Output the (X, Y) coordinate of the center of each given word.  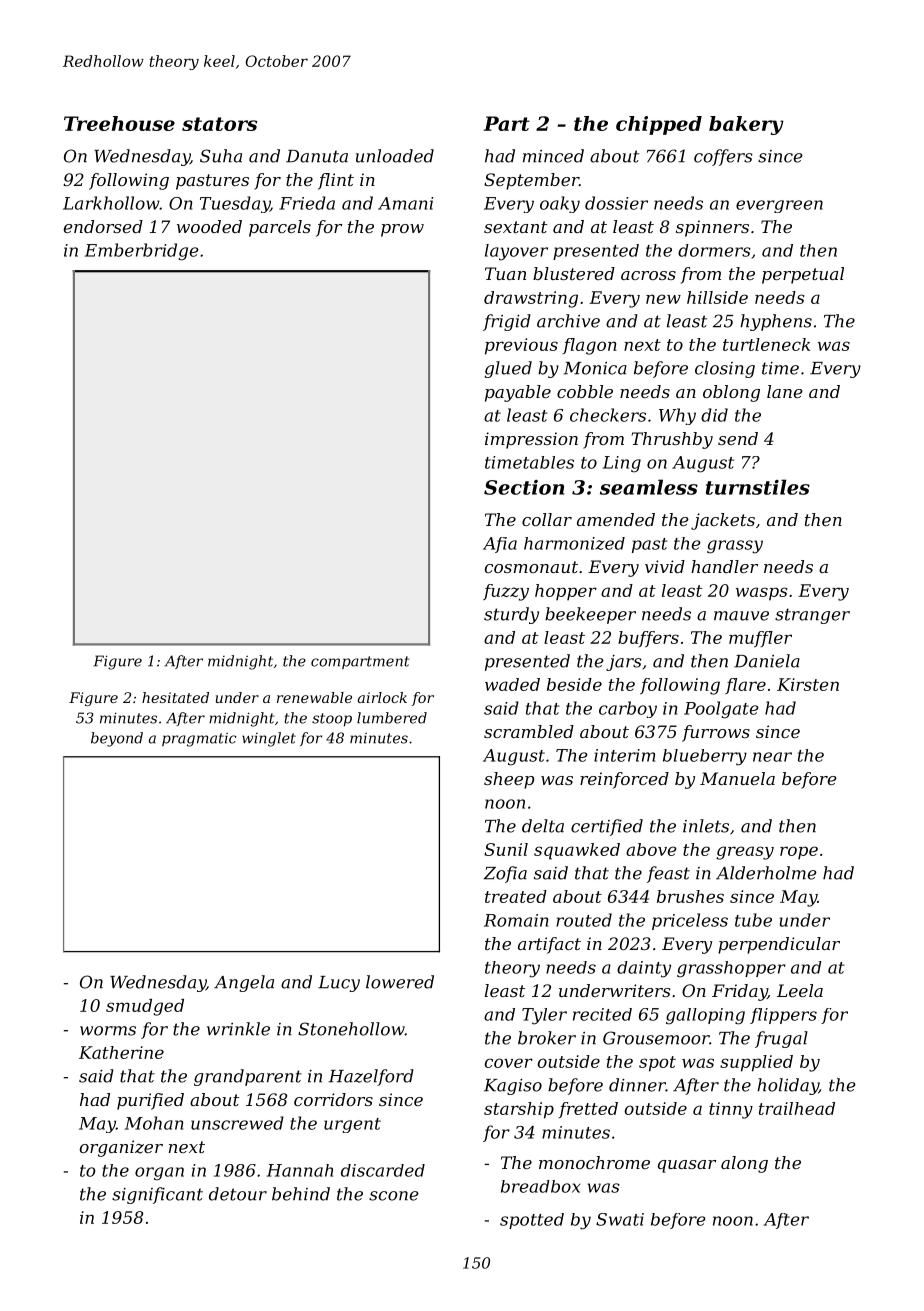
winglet (269, 739)
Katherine (121, 1052)
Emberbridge (142, 252)
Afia (500, 545)
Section (524, 487)
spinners (712, 228)
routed (584, 920)
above (651, 849)
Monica (595, 368)
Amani (405, 203)
